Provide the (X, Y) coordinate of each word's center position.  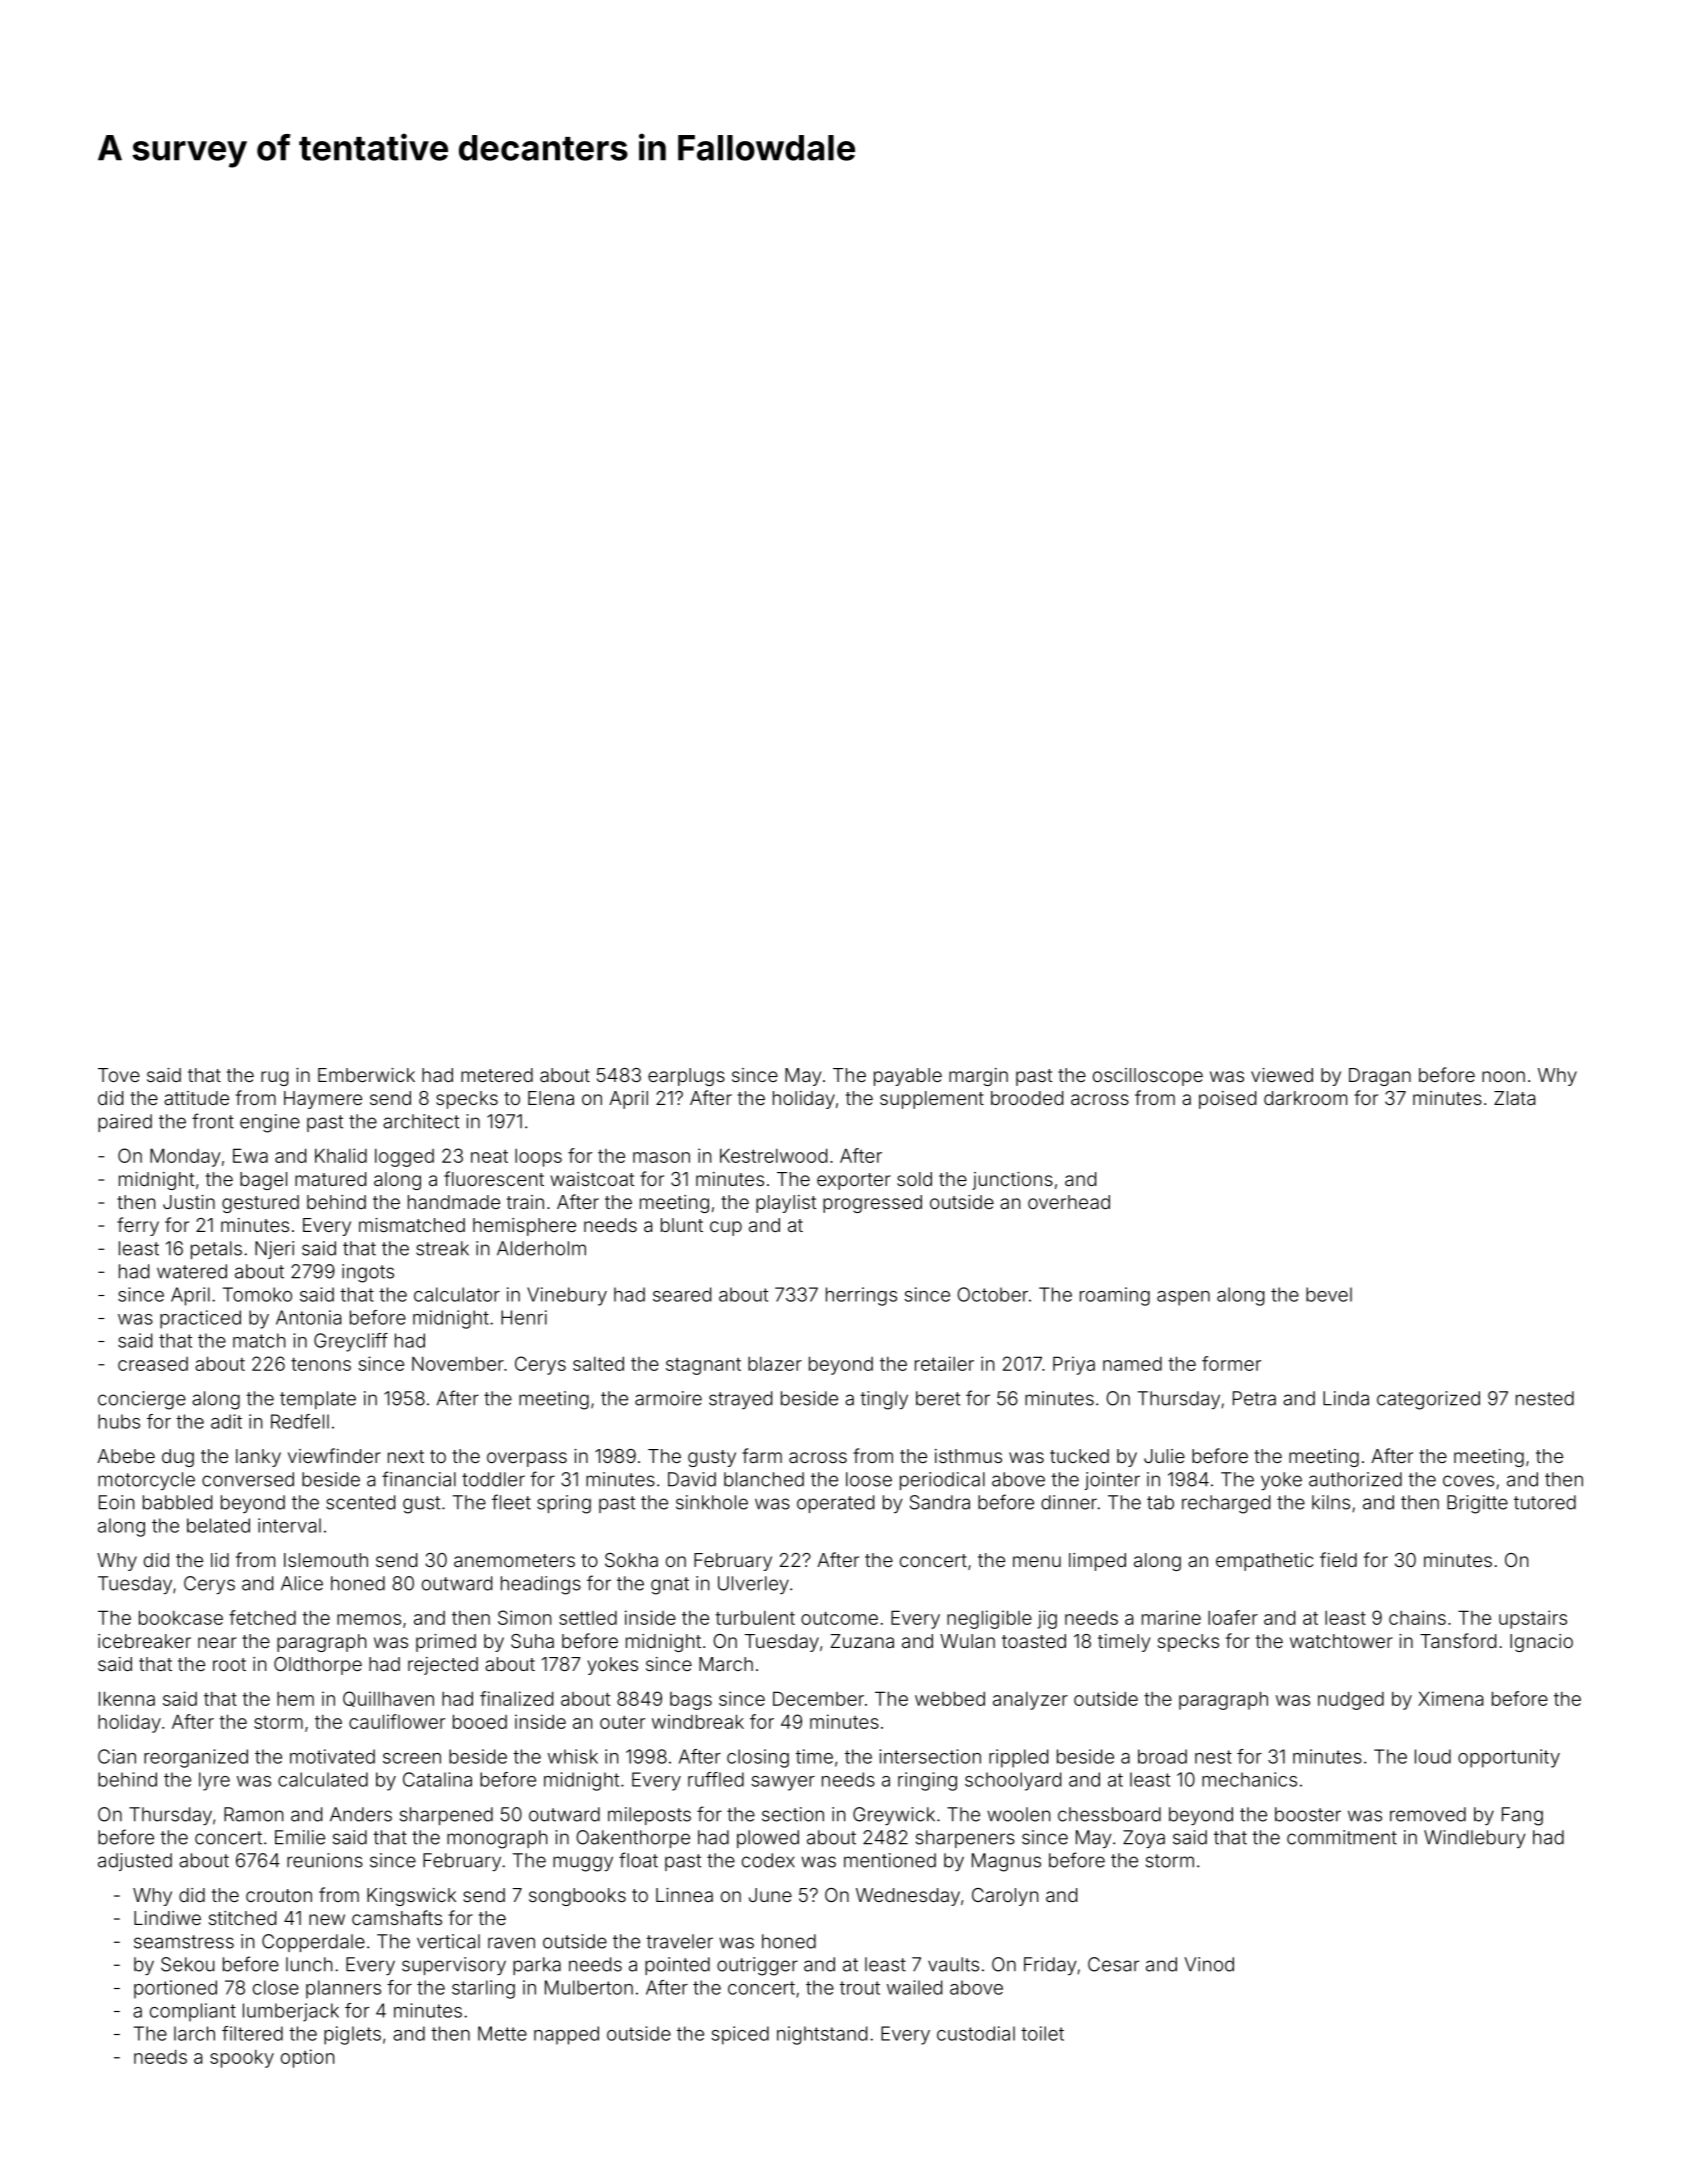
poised (1227, 1100)
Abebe (126, 1456)
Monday (185, 1157)
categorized (1428, 1400)
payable (908, 1077)
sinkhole (712, 1502)
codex (768, 1860)
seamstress (184, 1942)
